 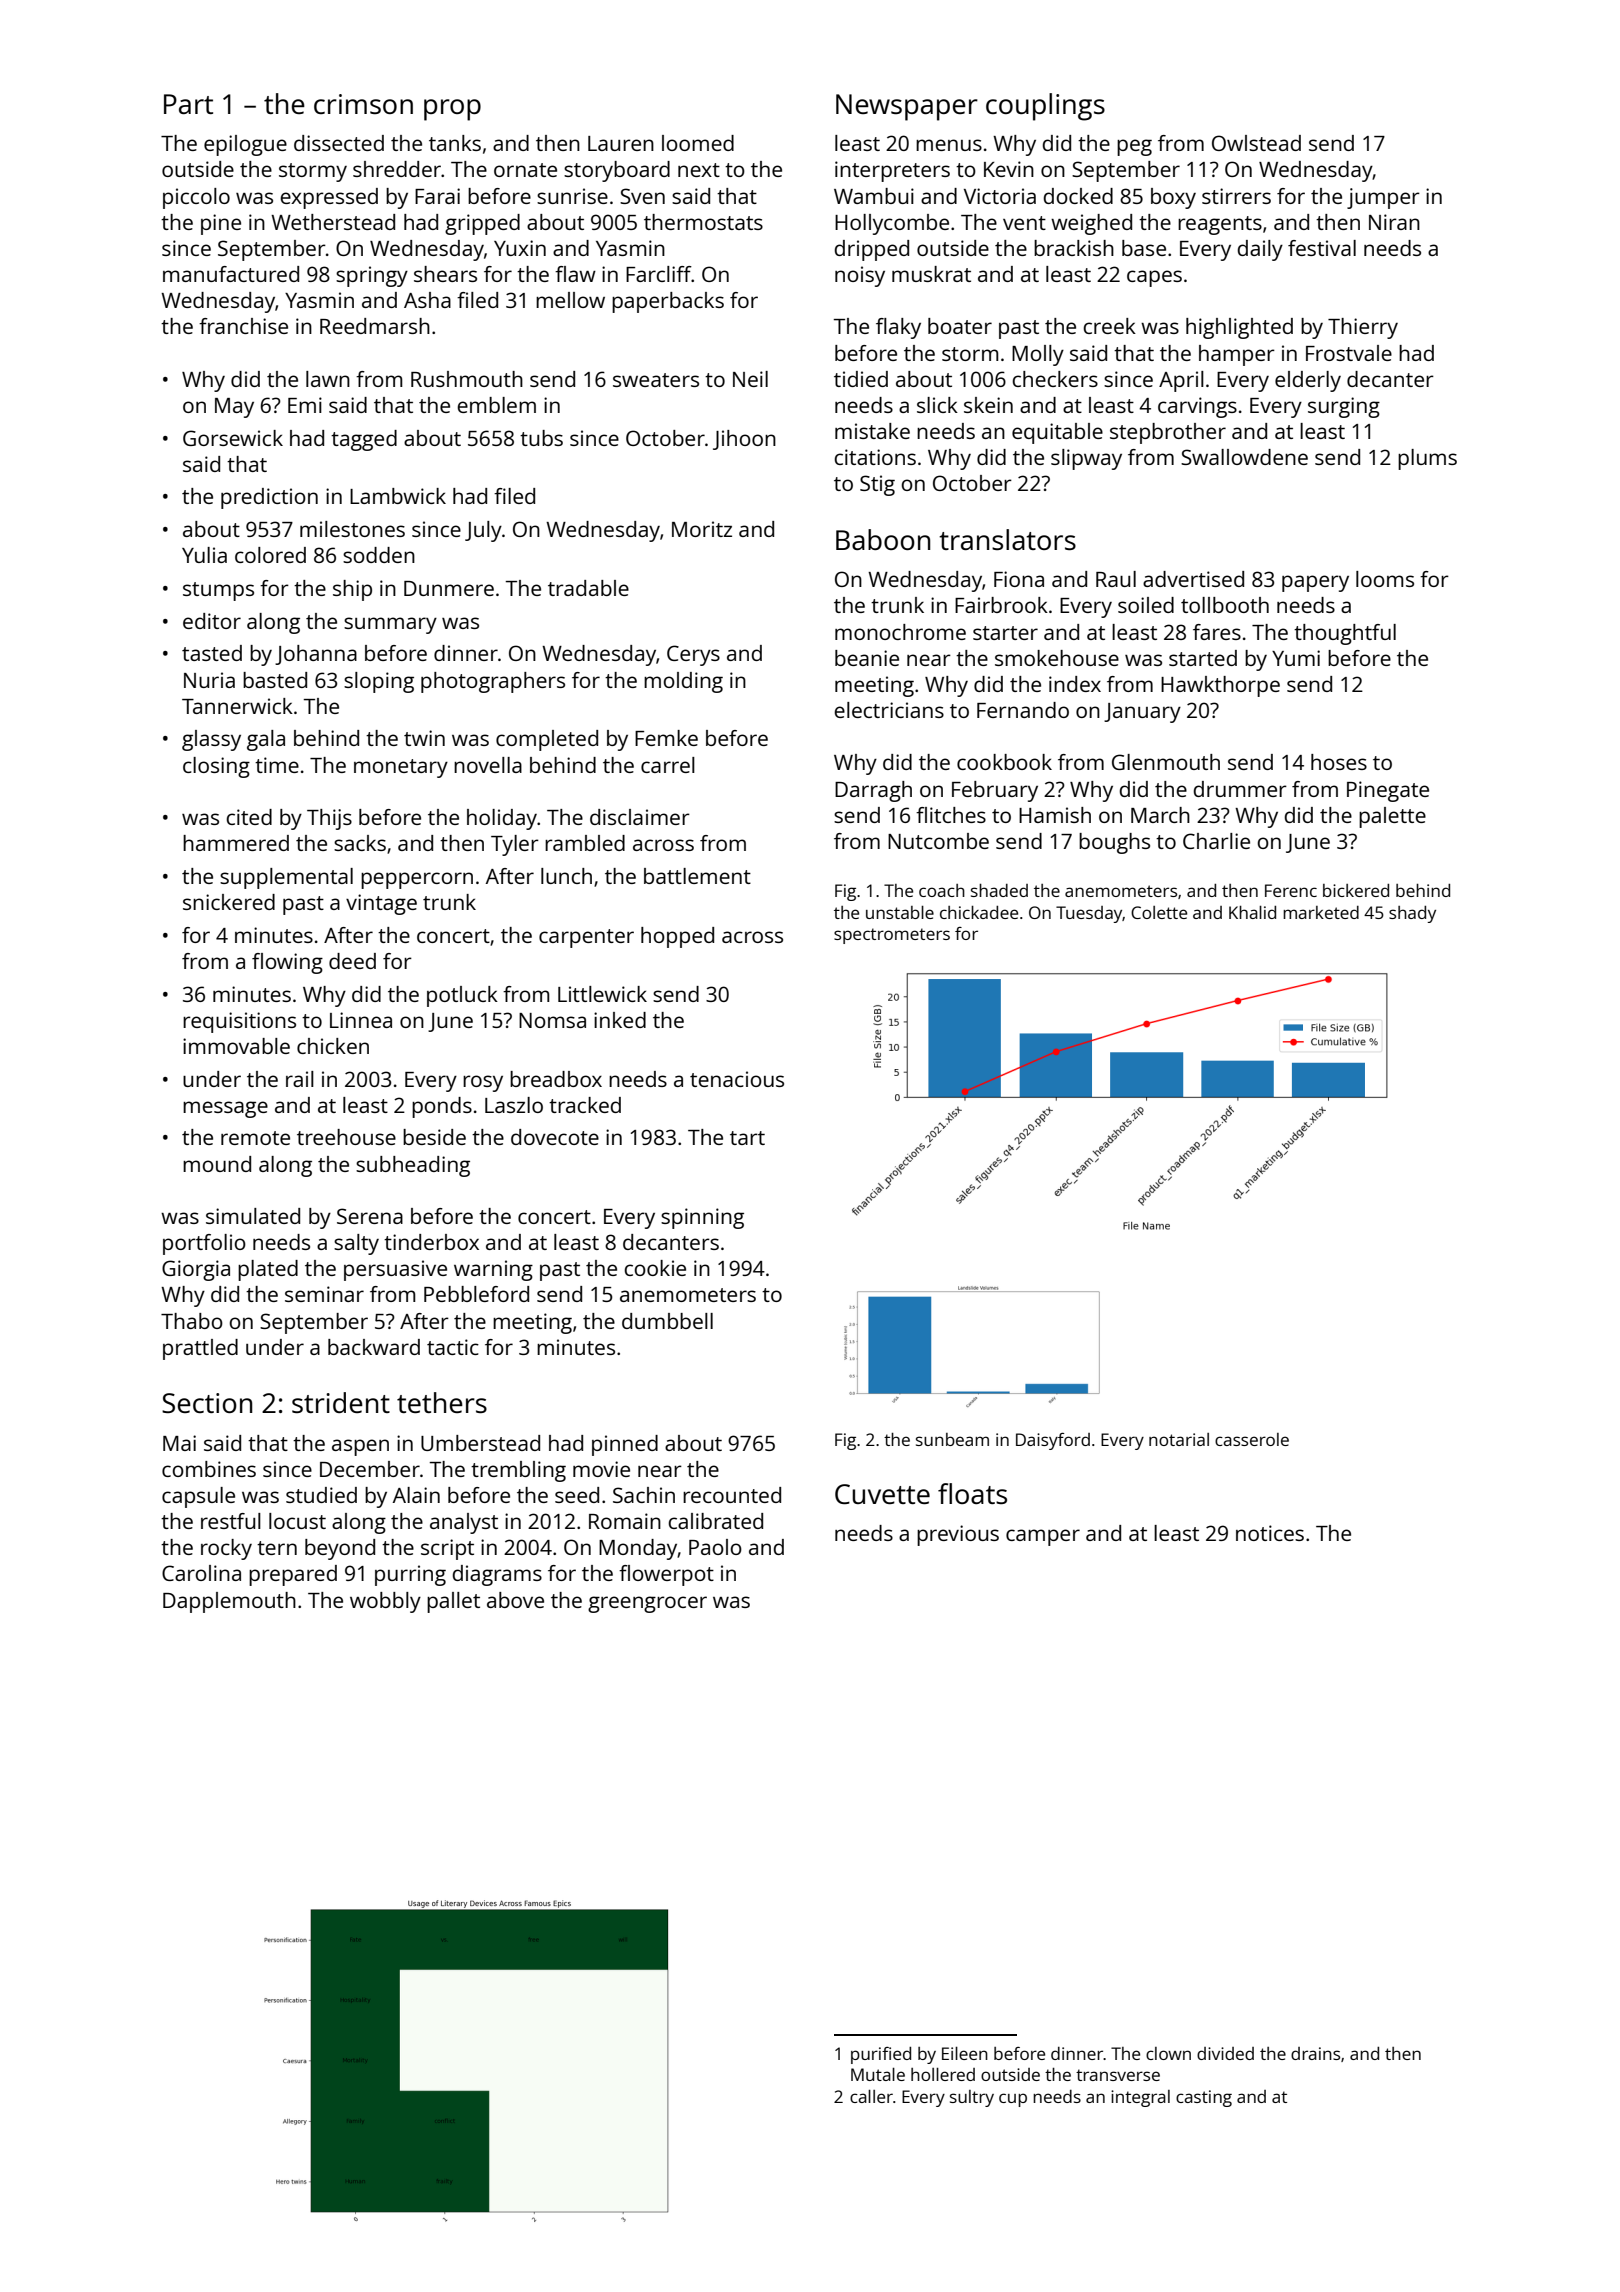 I want to click on Wambui, so click(x=874, y=196).
